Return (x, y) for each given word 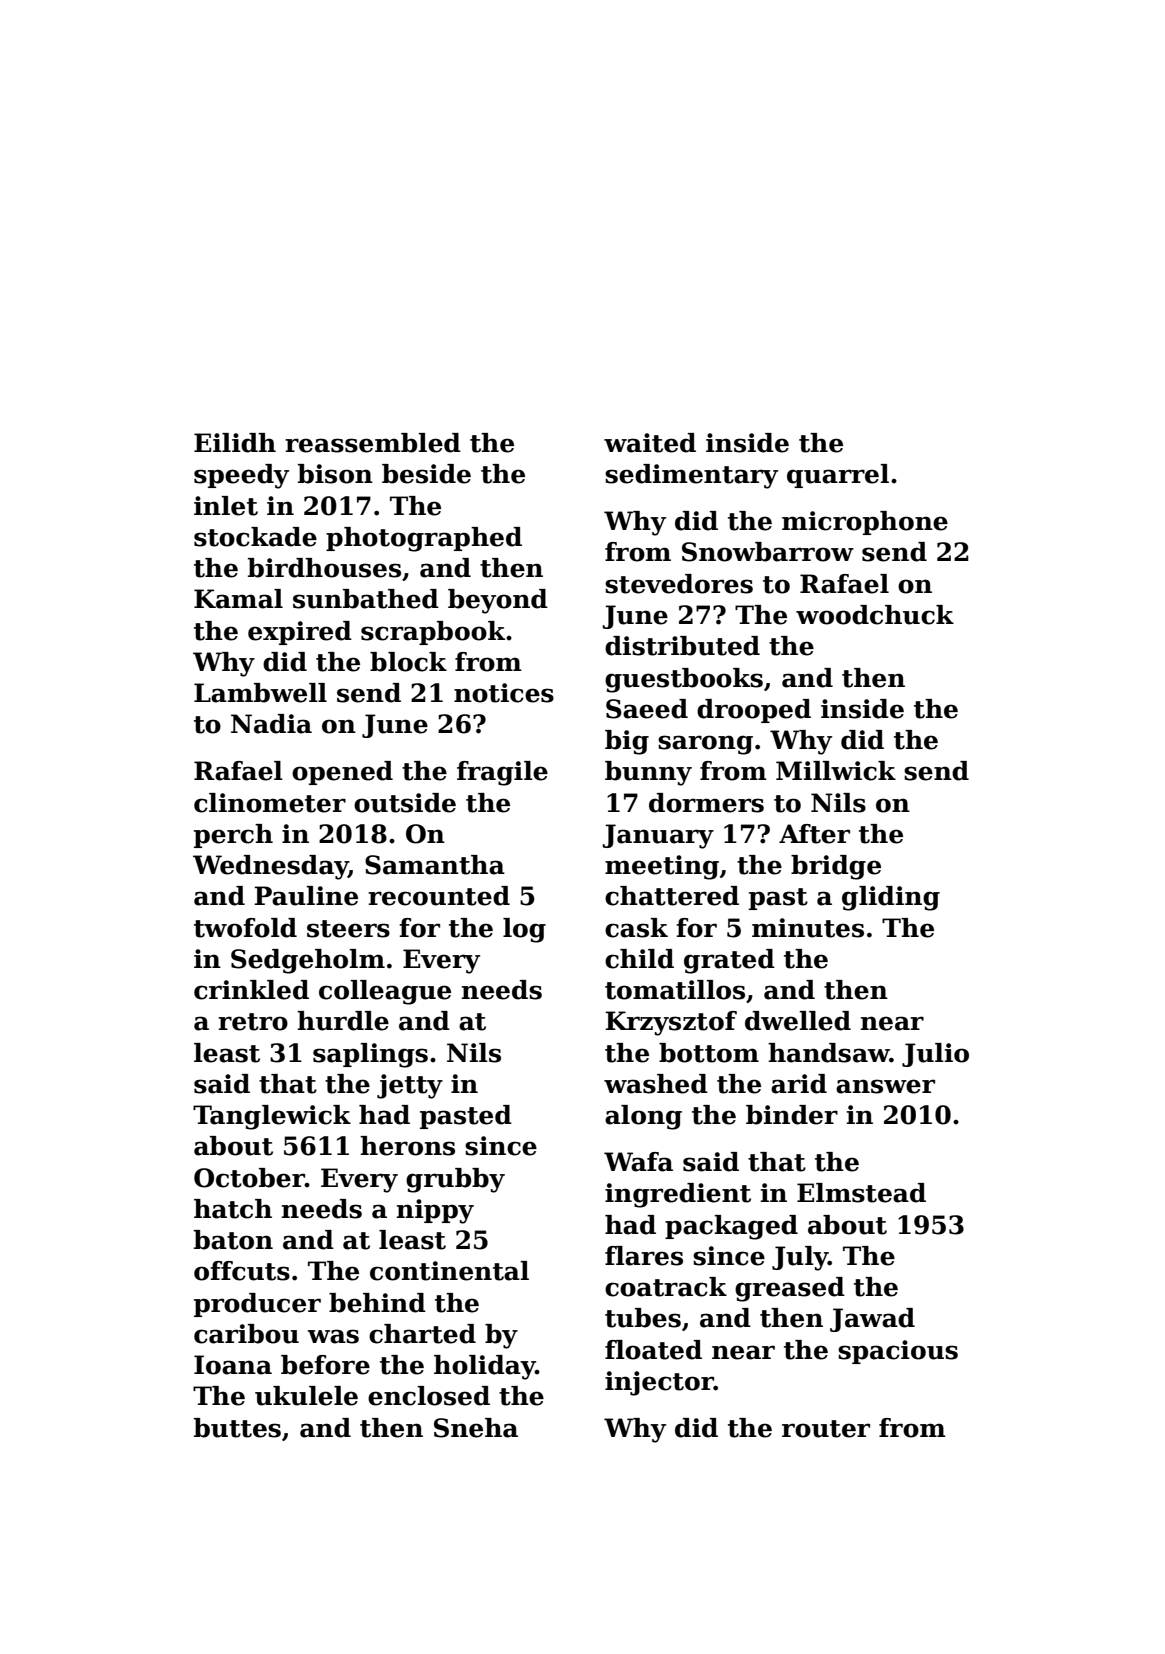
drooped (754, 711)
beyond (498, 601)
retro (253, 1022)
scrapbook (433, 633)
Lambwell (260, 693)
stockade (255, 537)
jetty (410, 1086)
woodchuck (875, 615)
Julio (935, 1055)
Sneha (476, 1428)
